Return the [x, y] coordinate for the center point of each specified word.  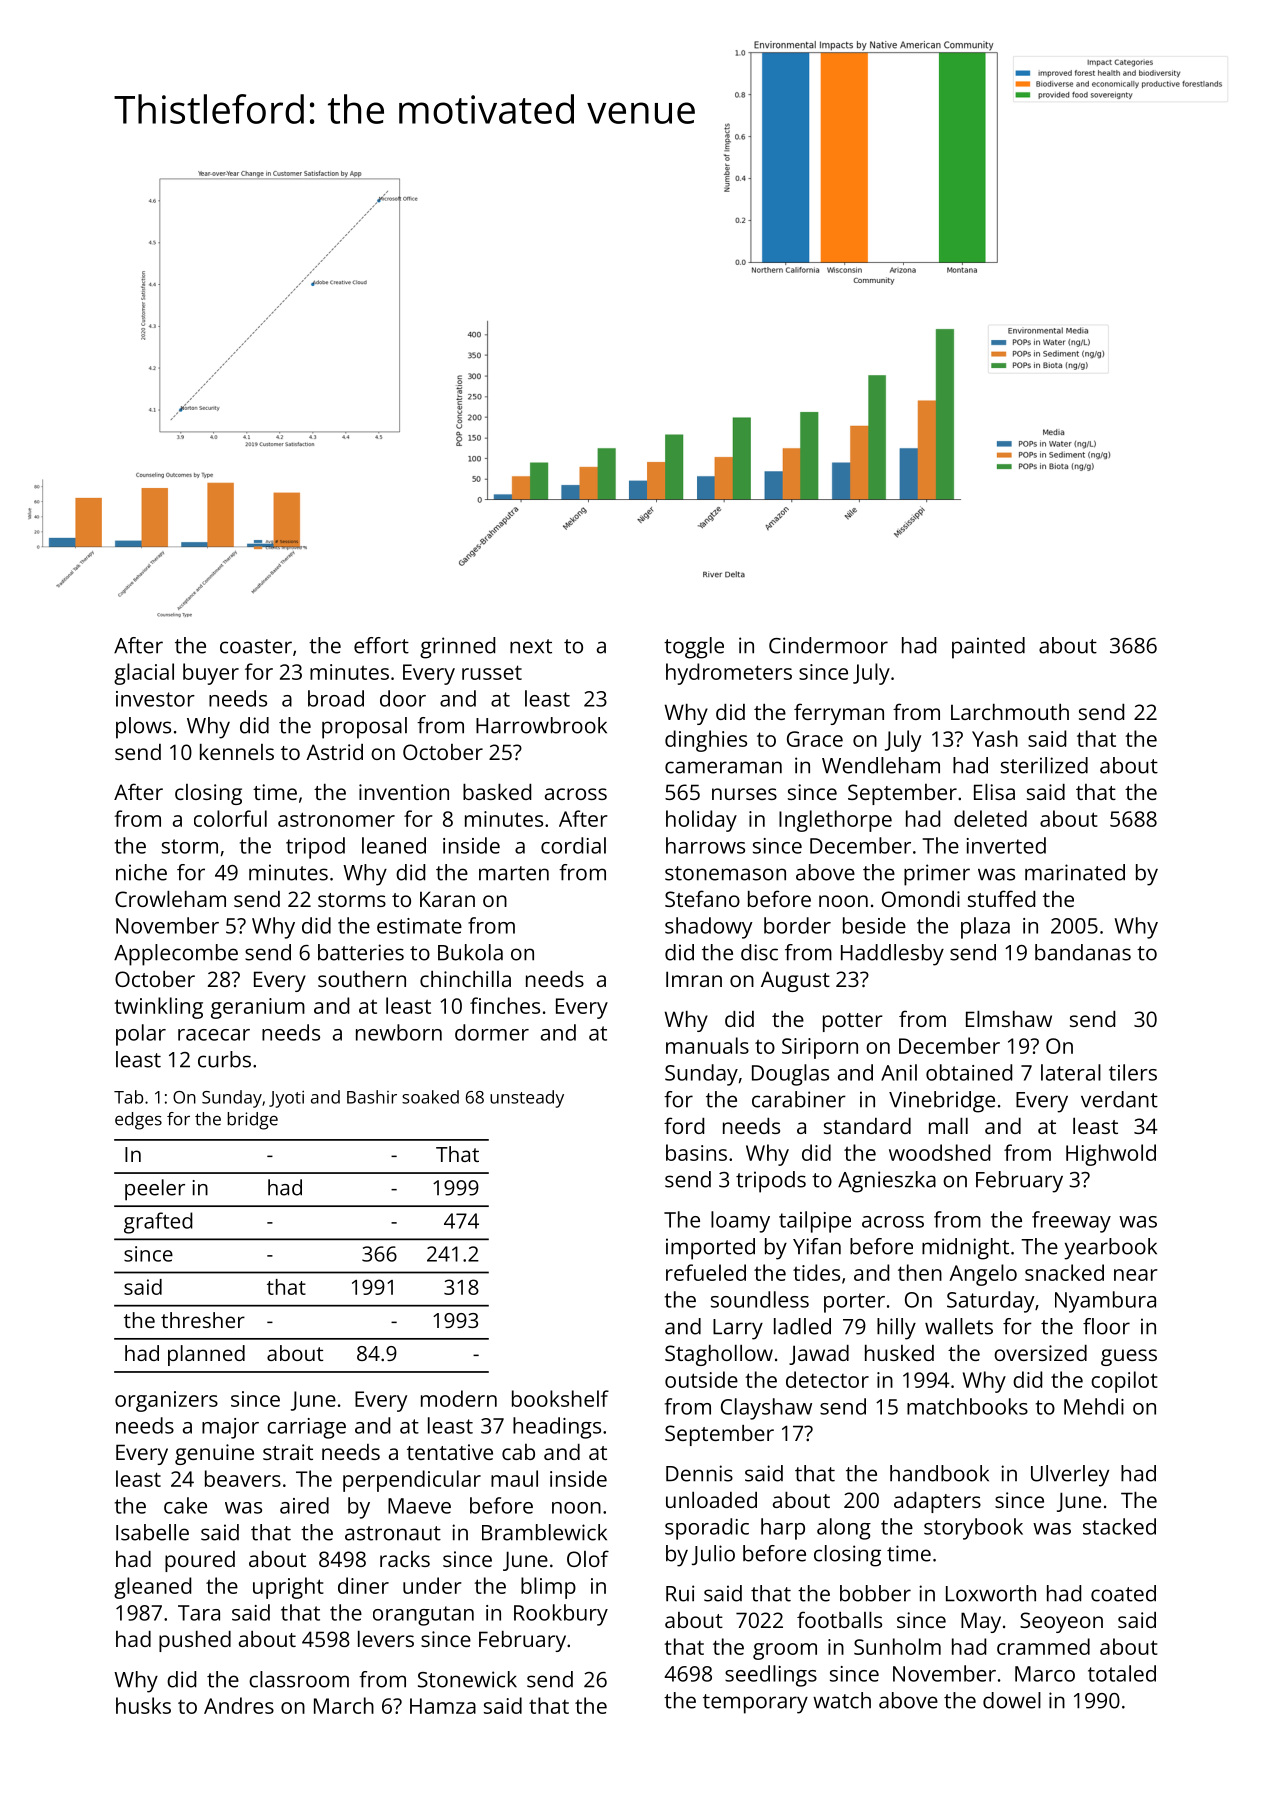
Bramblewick [544, 1532]
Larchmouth [1010, 712]
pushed [195, 1641]
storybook [973, 1529]
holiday [701, 821]
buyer [211, 674]
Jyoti [286, 1099]
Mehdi [1094, 1406]
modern [459, 1398]
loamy [740, 1222]
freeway [1071, 1222]
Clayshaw [766, 1409]
